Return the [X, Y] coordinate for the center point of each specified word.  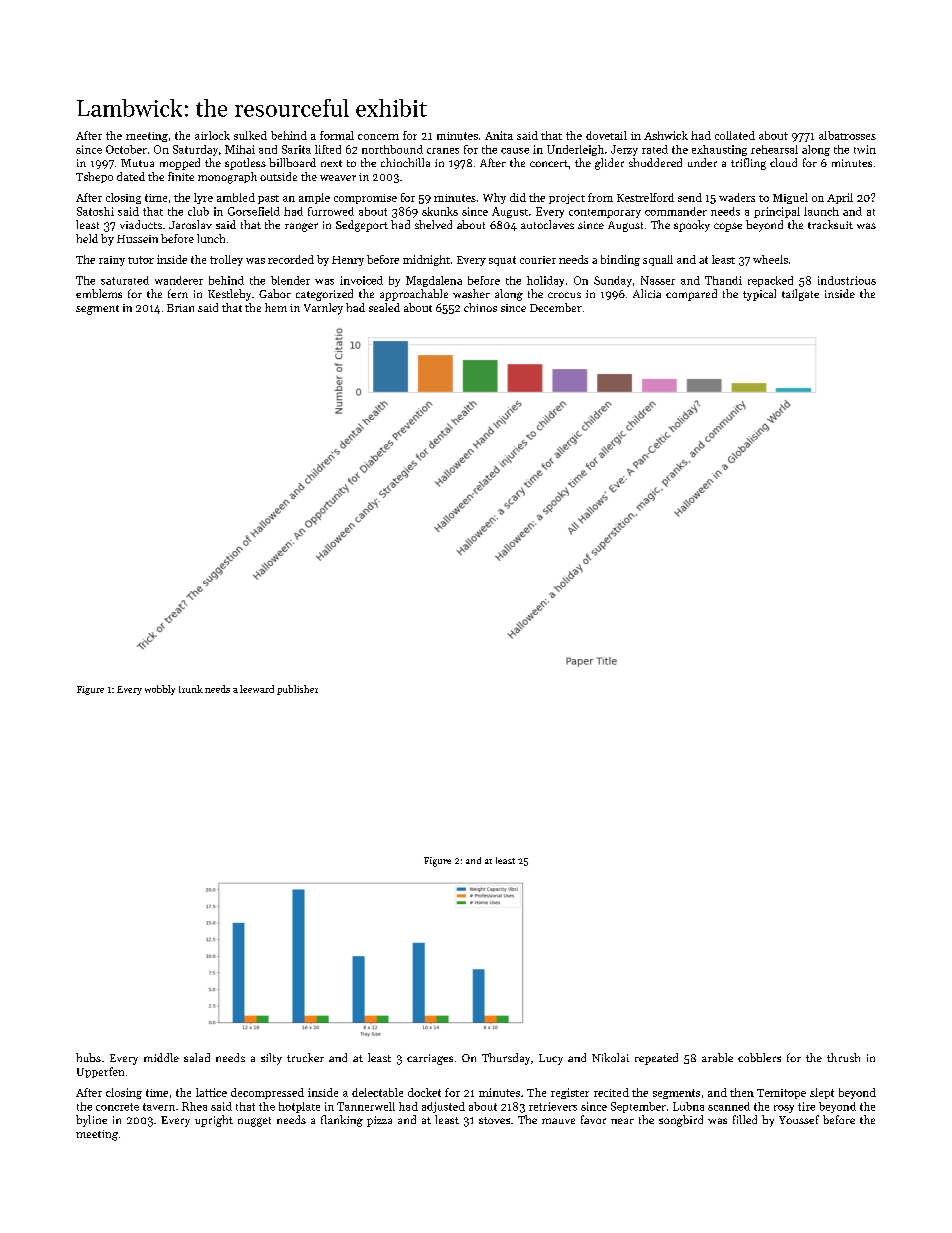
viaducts [141, 224]
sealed [384, 307]
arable [717, 1057]
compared [691, 295]
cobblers [759, 1057]
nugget [254, 1122]
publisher [297, 690]
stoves [494, 1120]
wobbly [160, 690]
